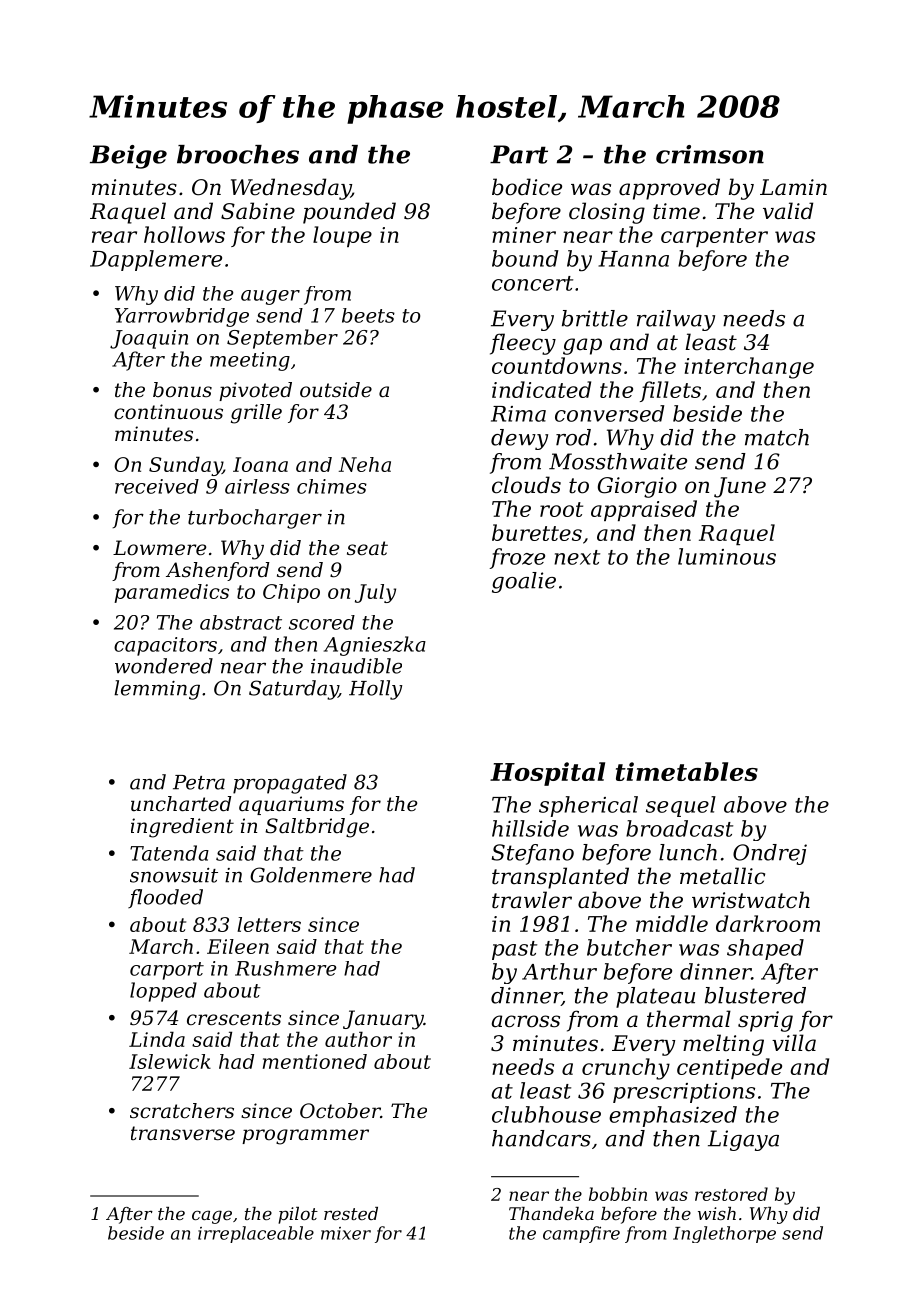 The image size is (924, 1311). Describe the element at coordinates (291, 593) in the screenshot. I see `Chipo` at that location.
